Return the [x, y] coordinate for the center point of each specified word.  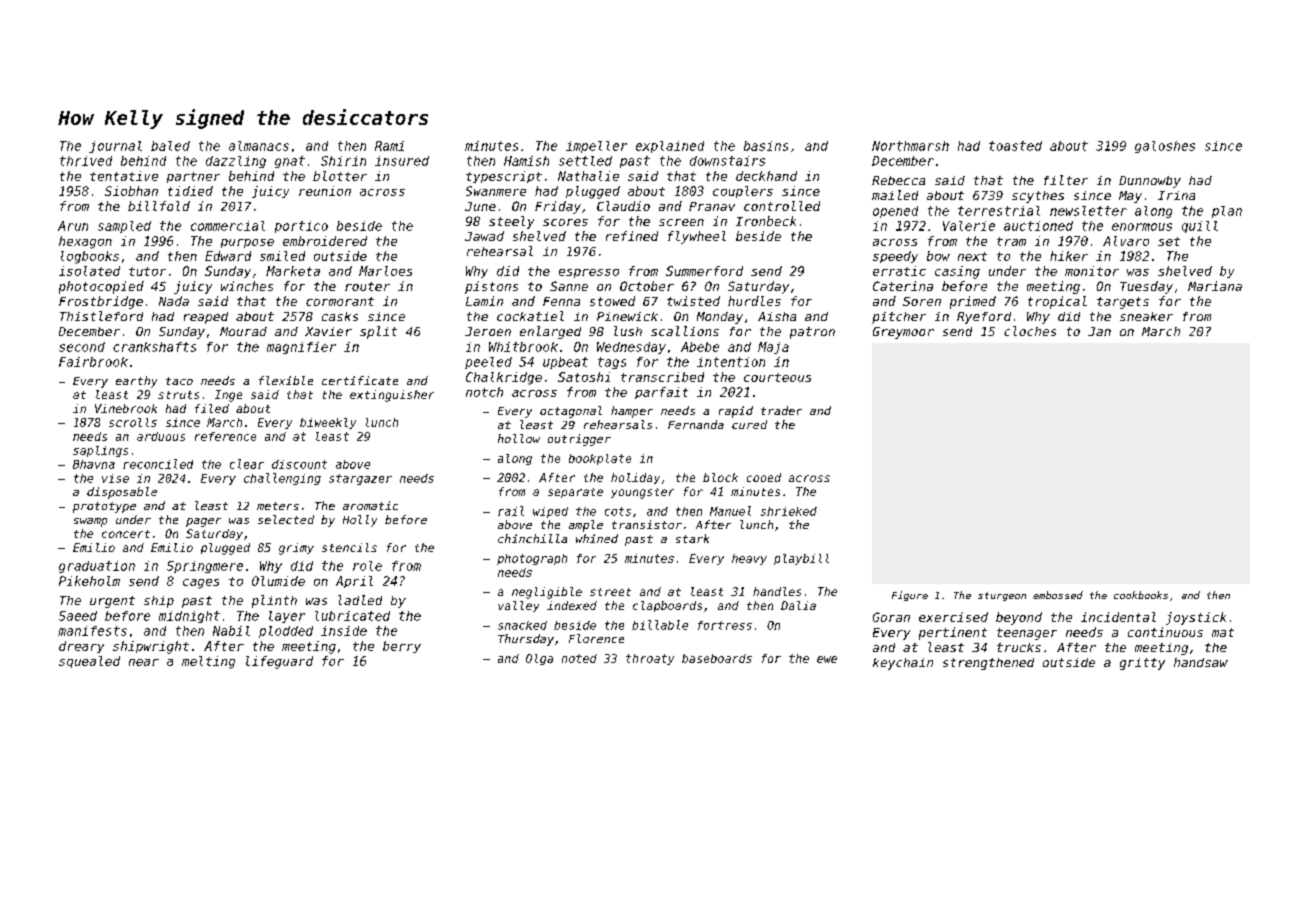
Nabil [231, 631]
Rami [389, 146]
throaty [650, 659]
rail [511, 511]
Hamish [526, 161]
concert [126, 534]
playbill [801, 559]
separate [575, 493]
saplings [100, 451]
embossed [1058, 595]
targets [1123, 303]
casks [340, 316]
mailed [895, 195]
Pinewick [627, 316]
